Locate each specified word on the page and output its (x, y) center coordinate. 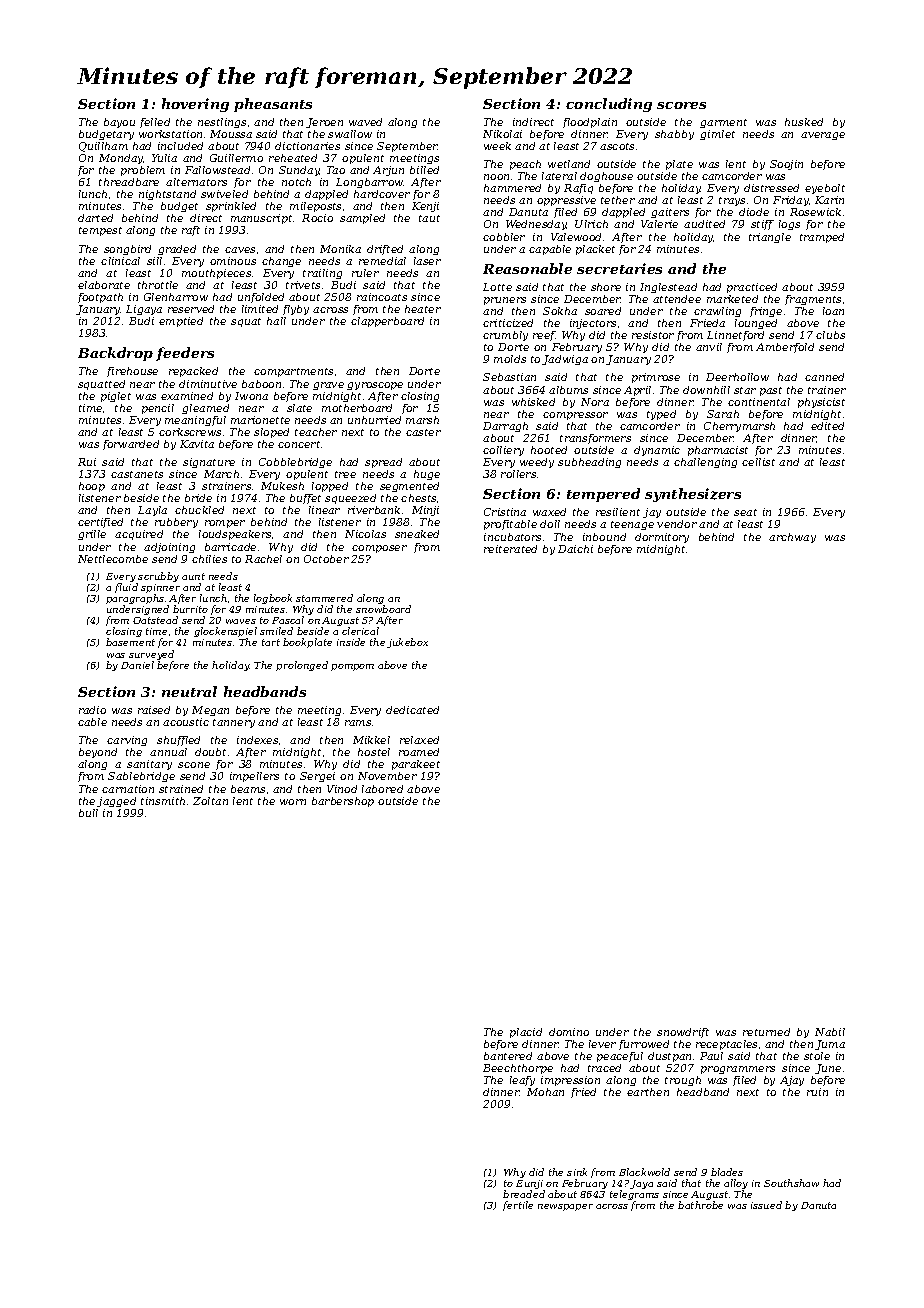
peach (525, 165)
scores (681, 105)
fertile (518, 1206)
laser (427, 261)
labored (382, 789)
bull (88, 813)
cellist (758, 462)
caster (423, 432)
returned (766, 1032)
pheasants (273, 105)
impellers (254, 777)
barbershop (343, 802)
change (281, 262)
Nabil (830, 1032)
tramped (822, 238)
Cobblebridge (295, 463)
